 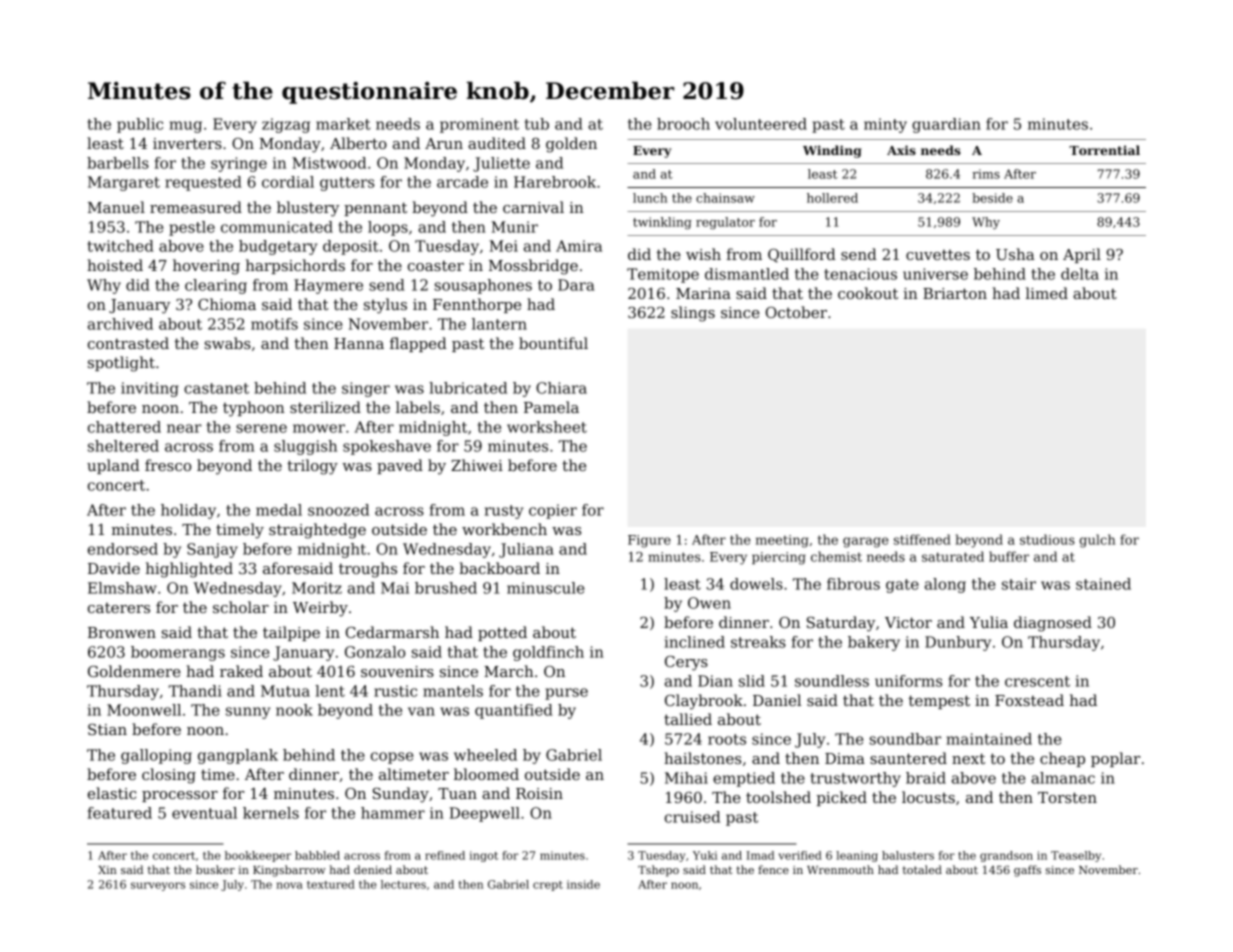 I want to click on singer, so click(x=366, y=389).
